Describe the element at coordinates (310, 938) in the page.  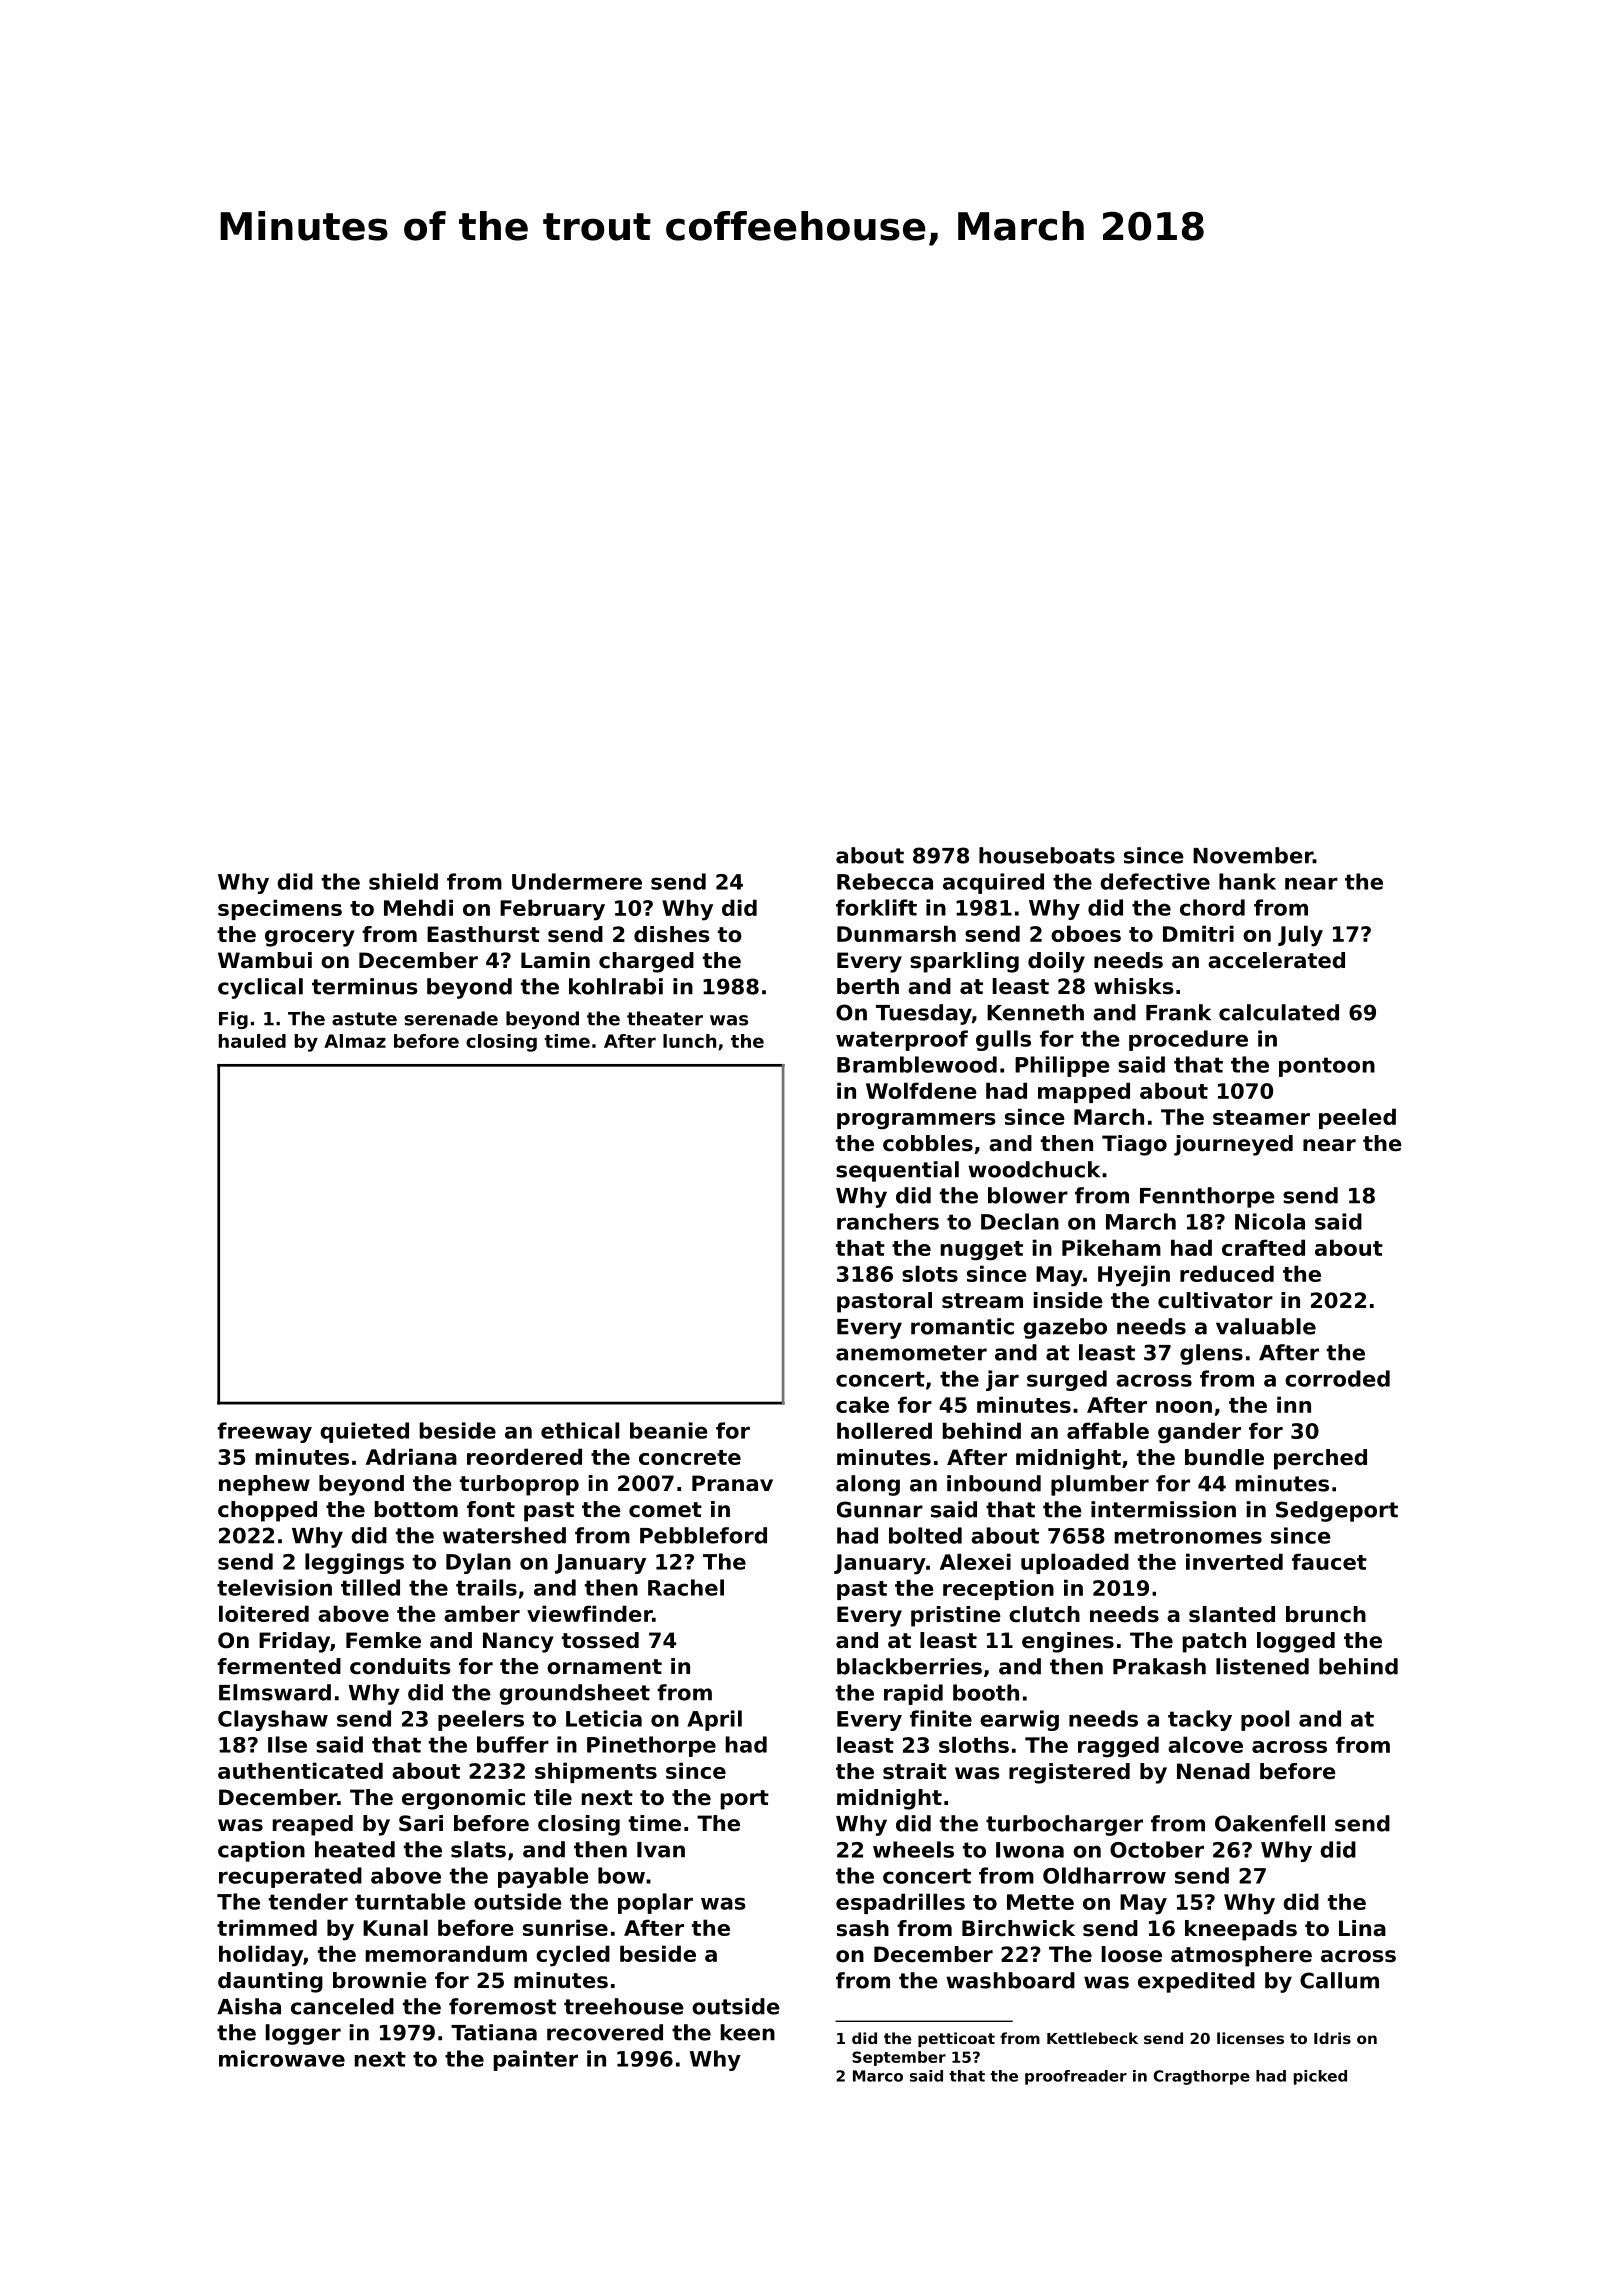
I see `grocery` at that location.
